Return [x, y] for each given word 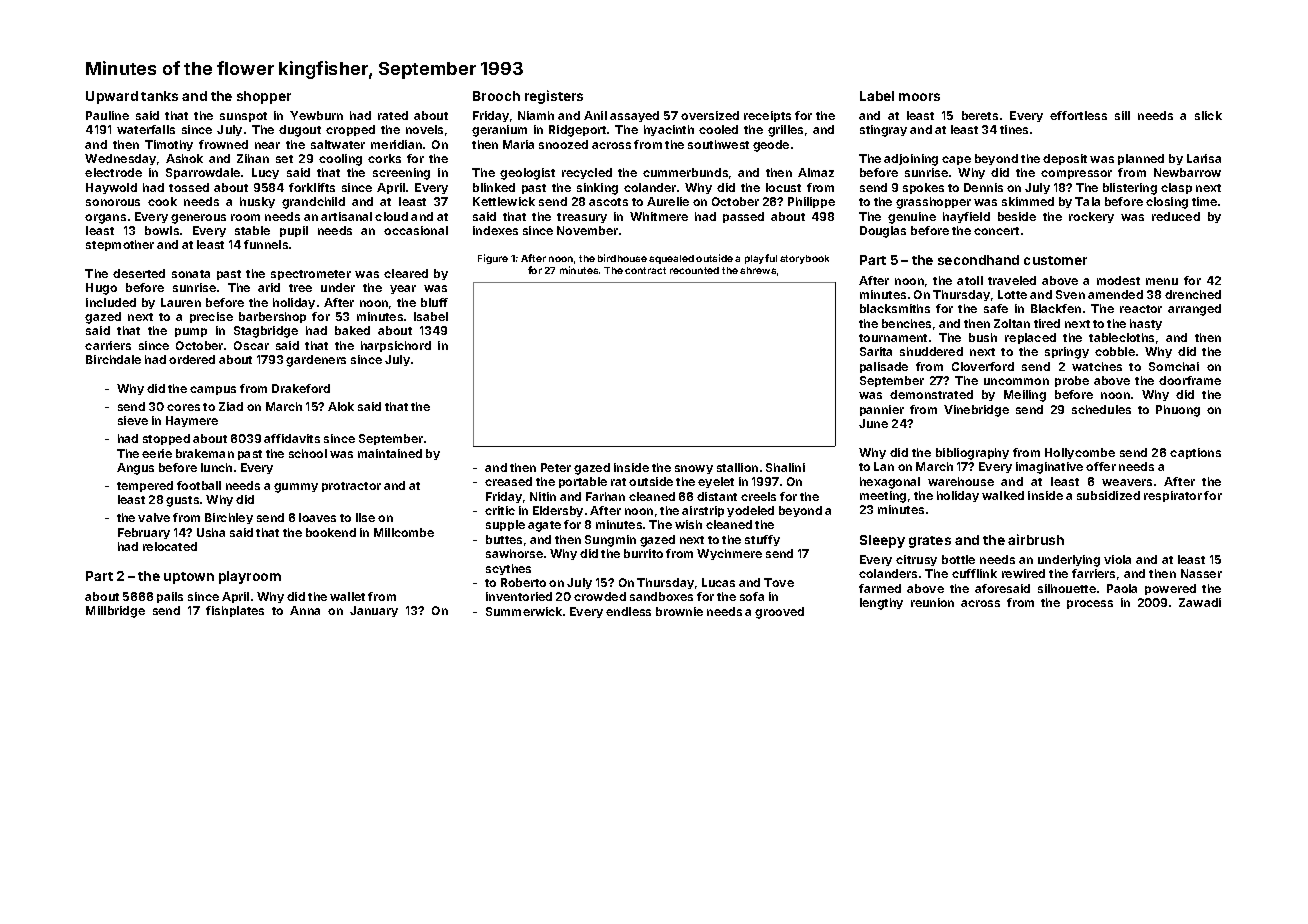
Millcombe [404, 532]
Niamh [536, 115]
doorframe [1190, 380]
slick [1208, 115]
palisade [884, 367]
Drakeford [301, 388]
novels [424, 129]
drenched [1193, 294]
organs [105, 219]
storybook [804, 259]
